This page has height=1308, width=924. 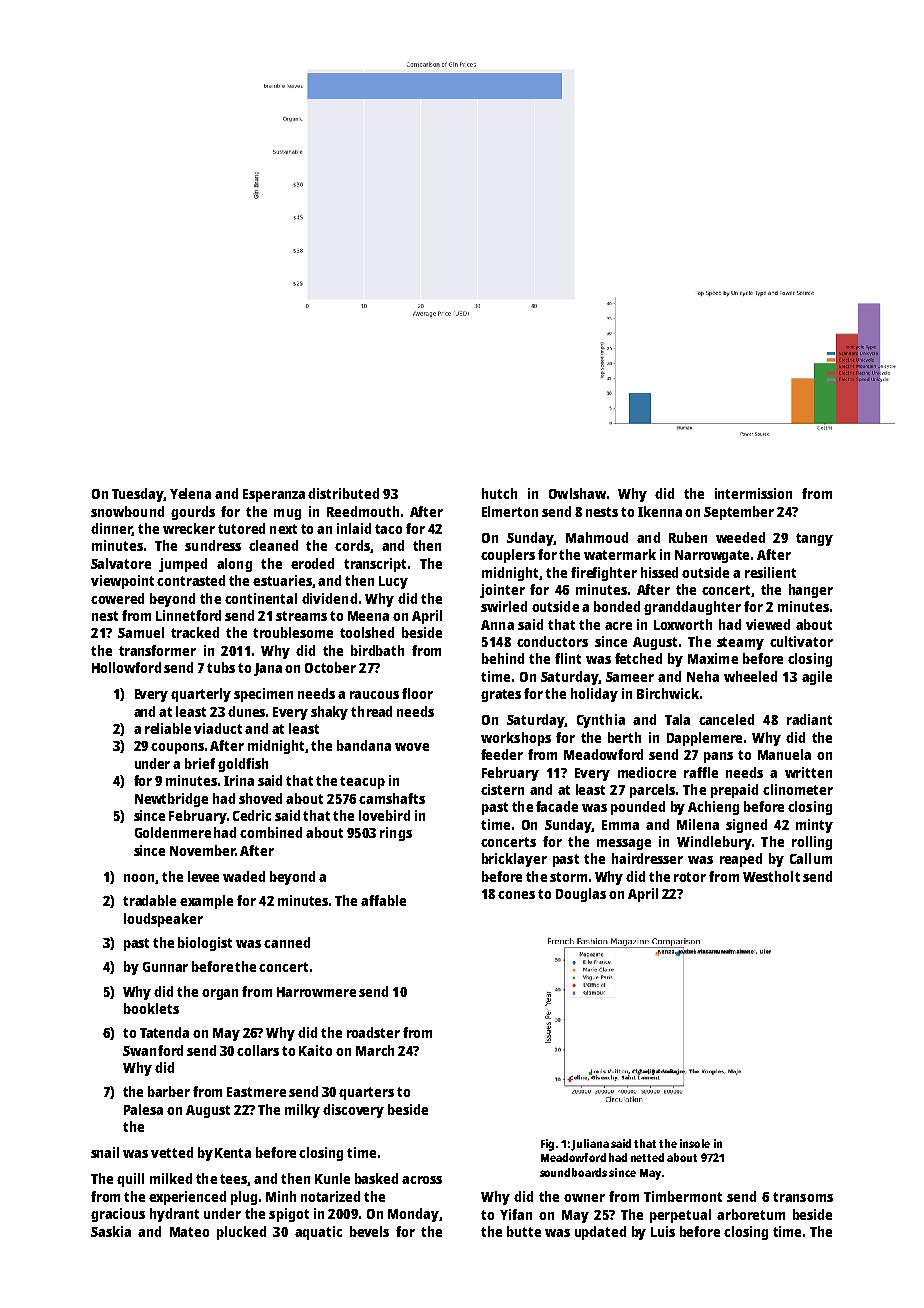 I want to click on vetted, so click(x=172, y=1152).
